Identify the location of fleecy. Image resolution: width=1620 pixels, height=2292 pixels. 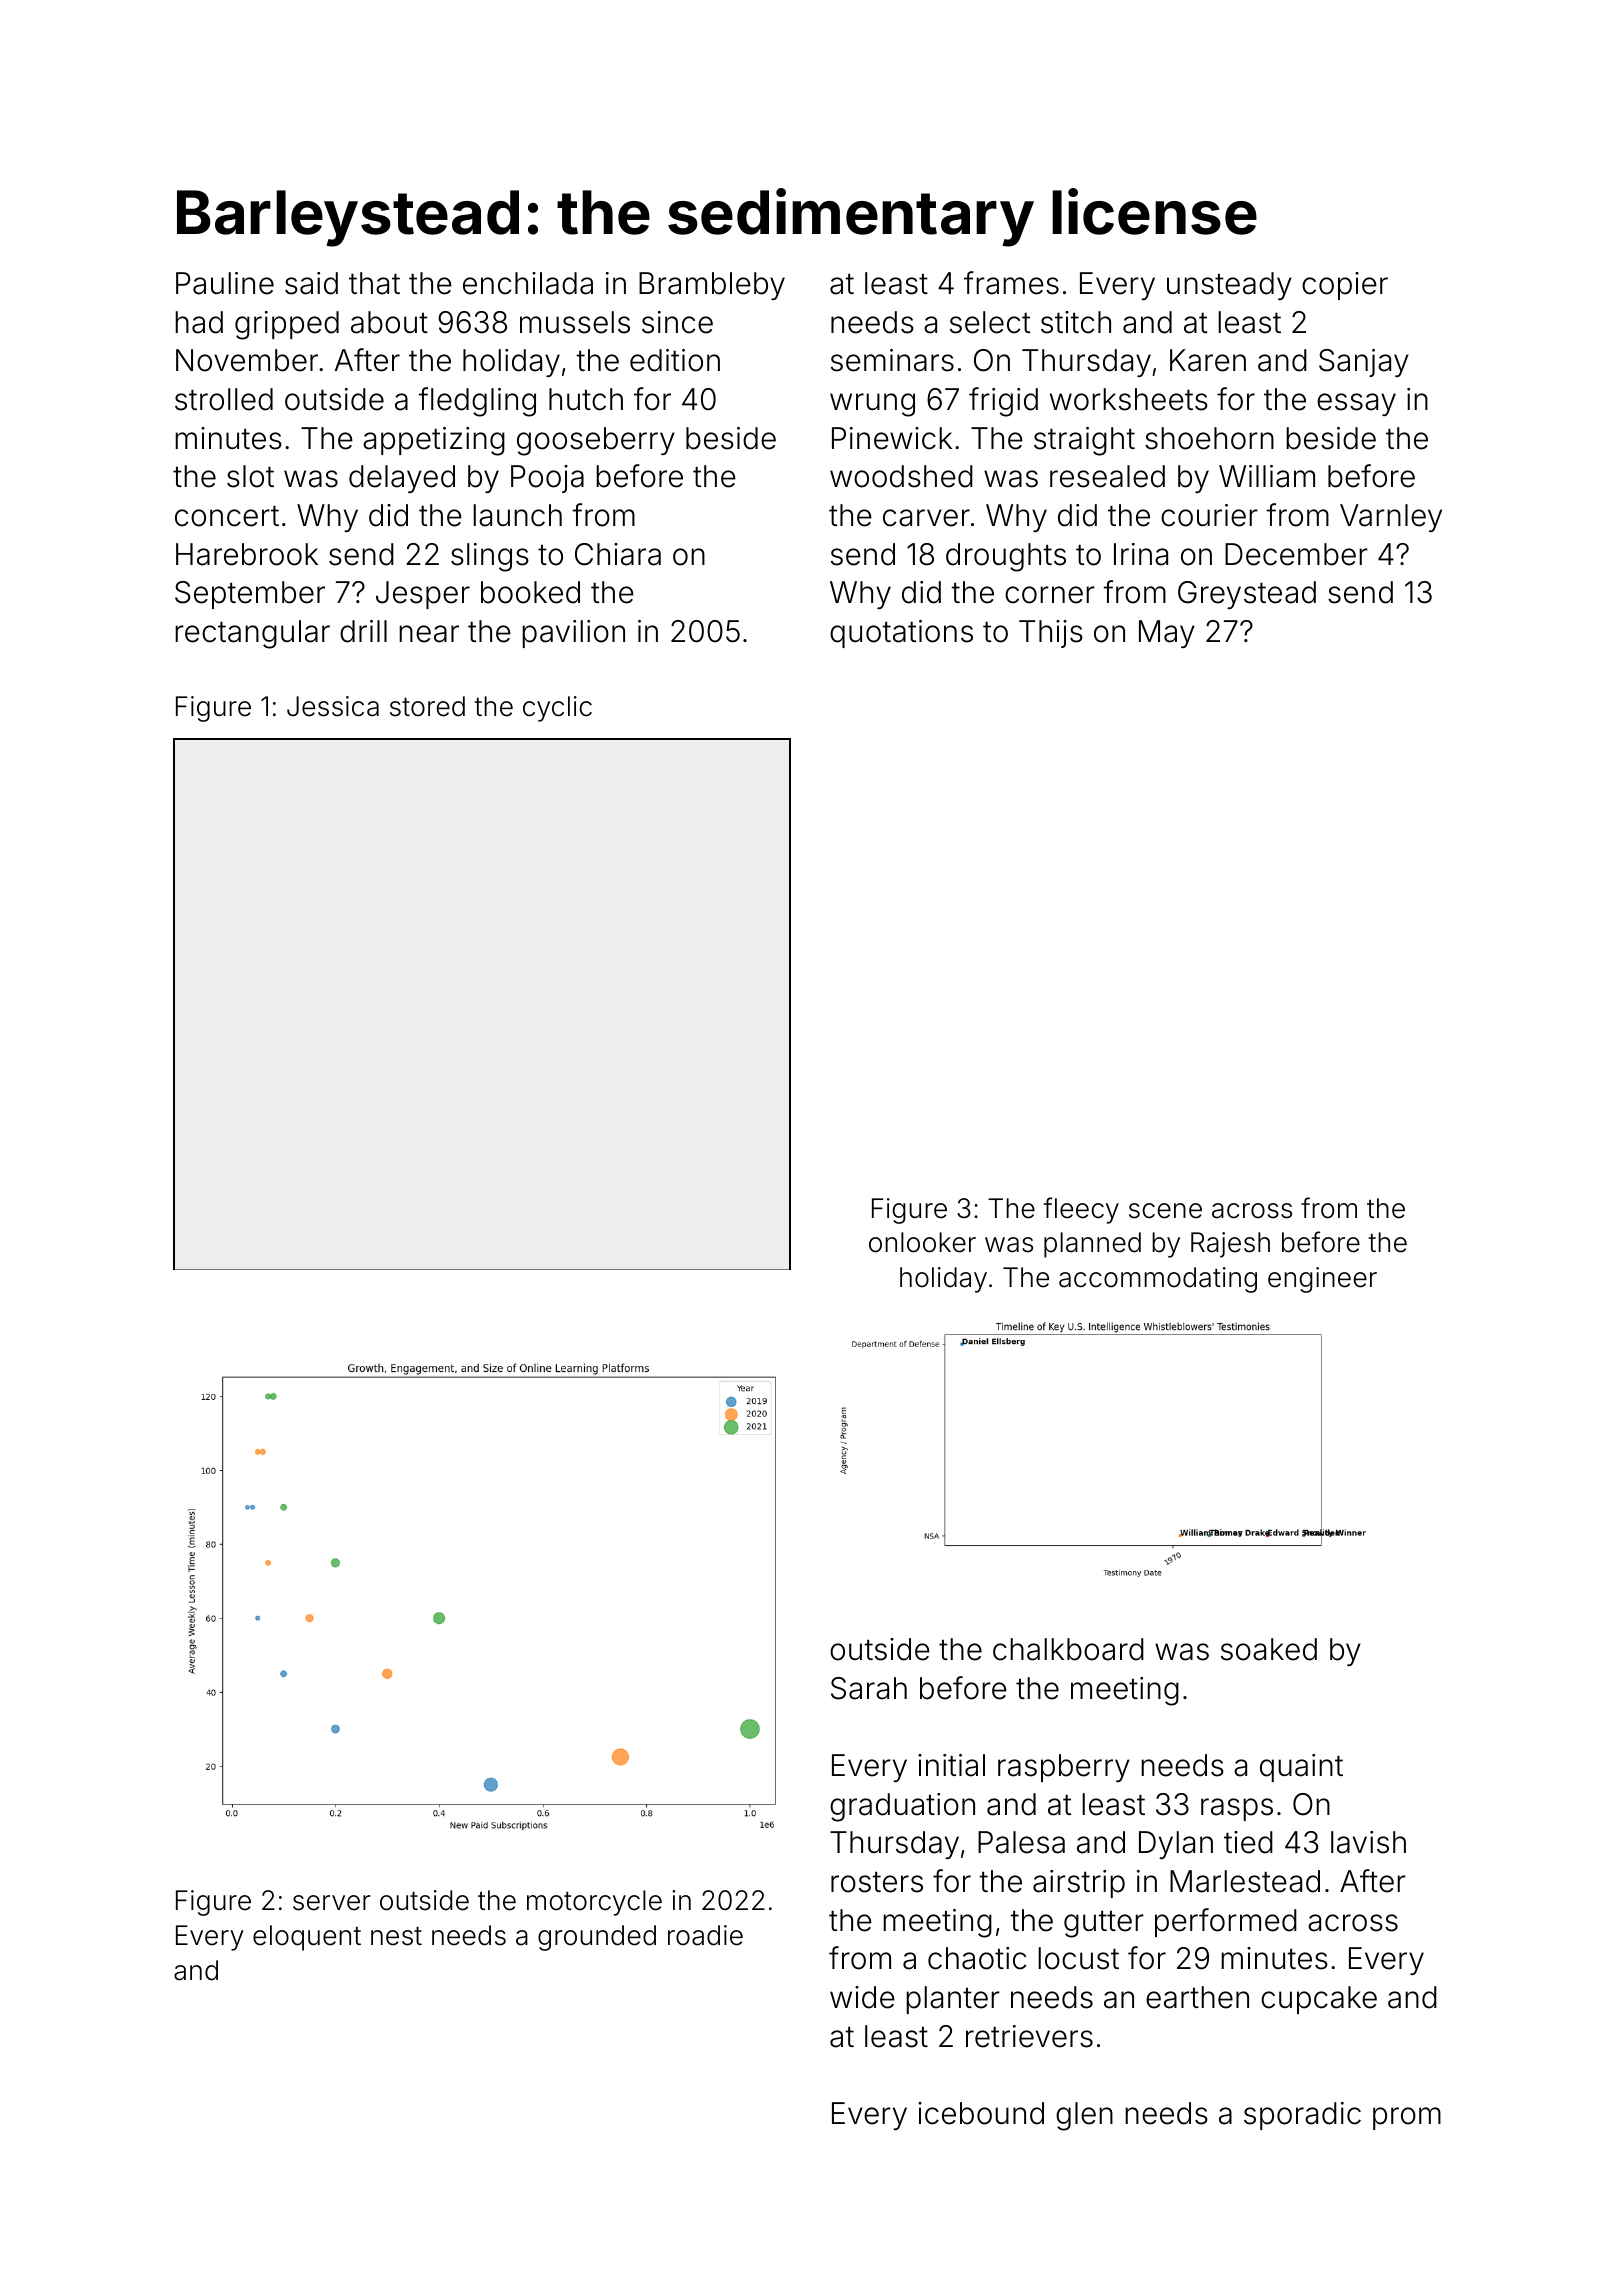
(1081, 1210).
